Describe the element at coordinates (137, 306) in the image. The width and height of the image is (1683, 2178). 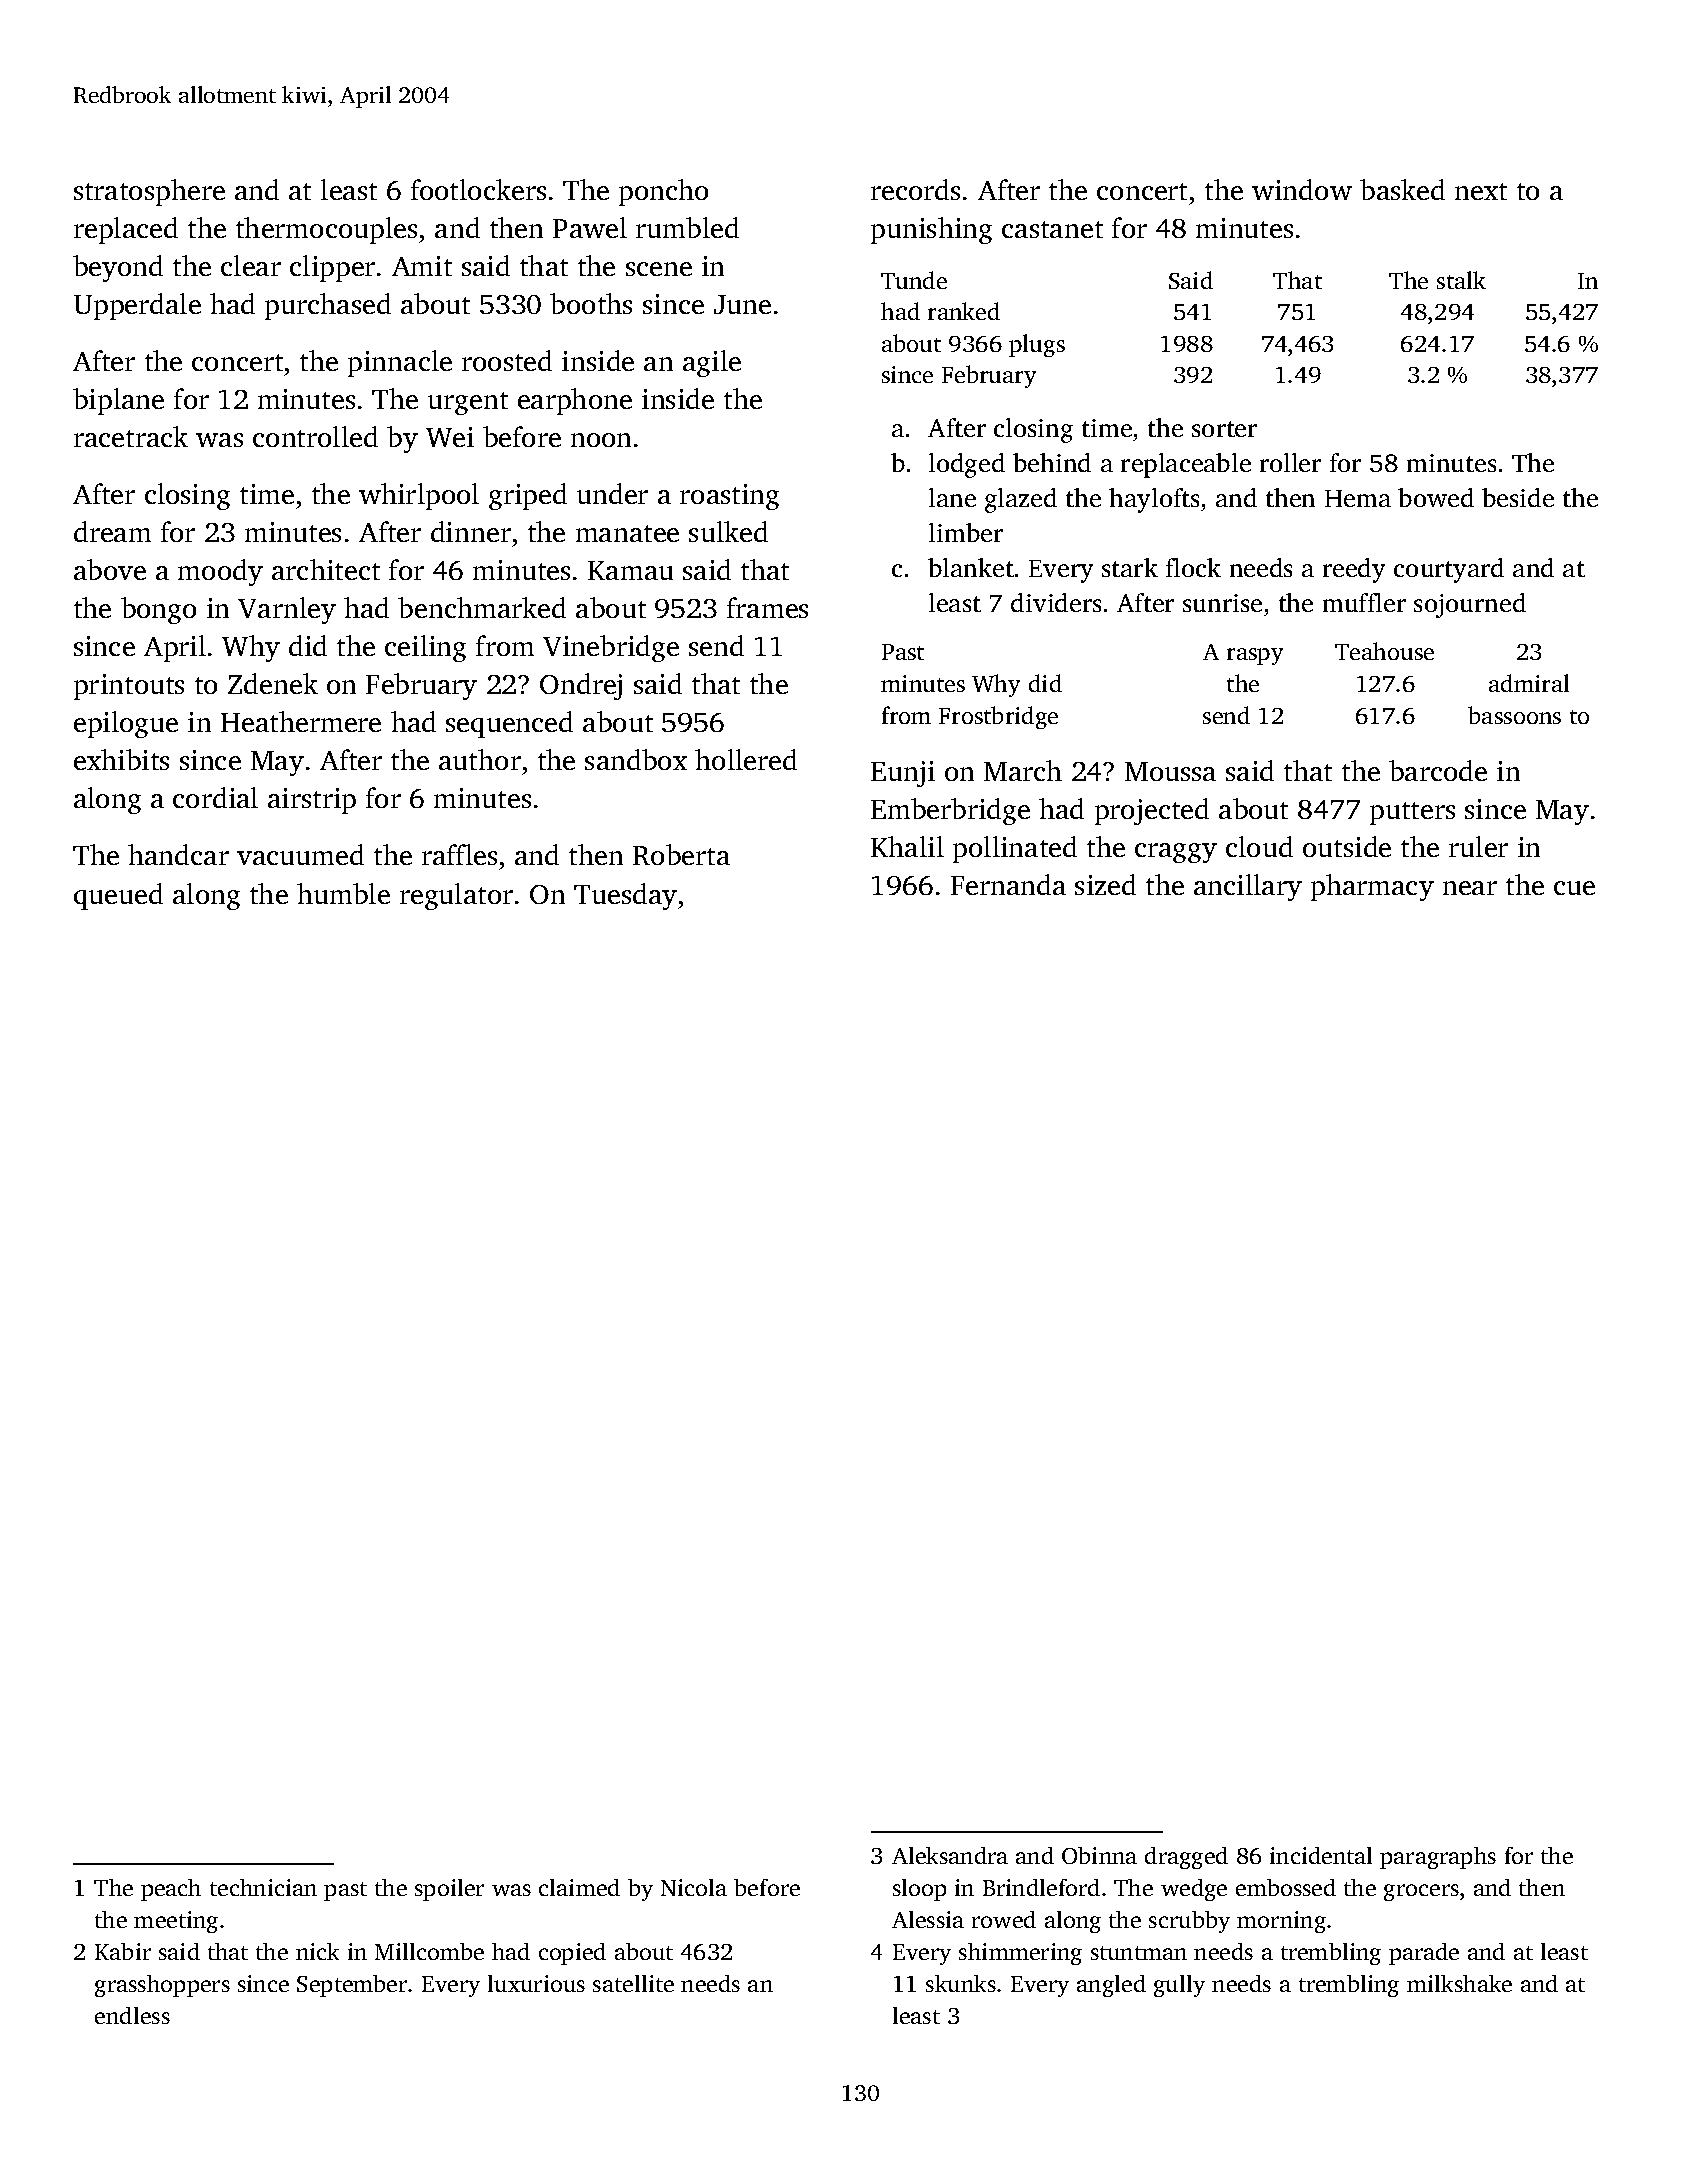
I see `Upperdale` at that location.
